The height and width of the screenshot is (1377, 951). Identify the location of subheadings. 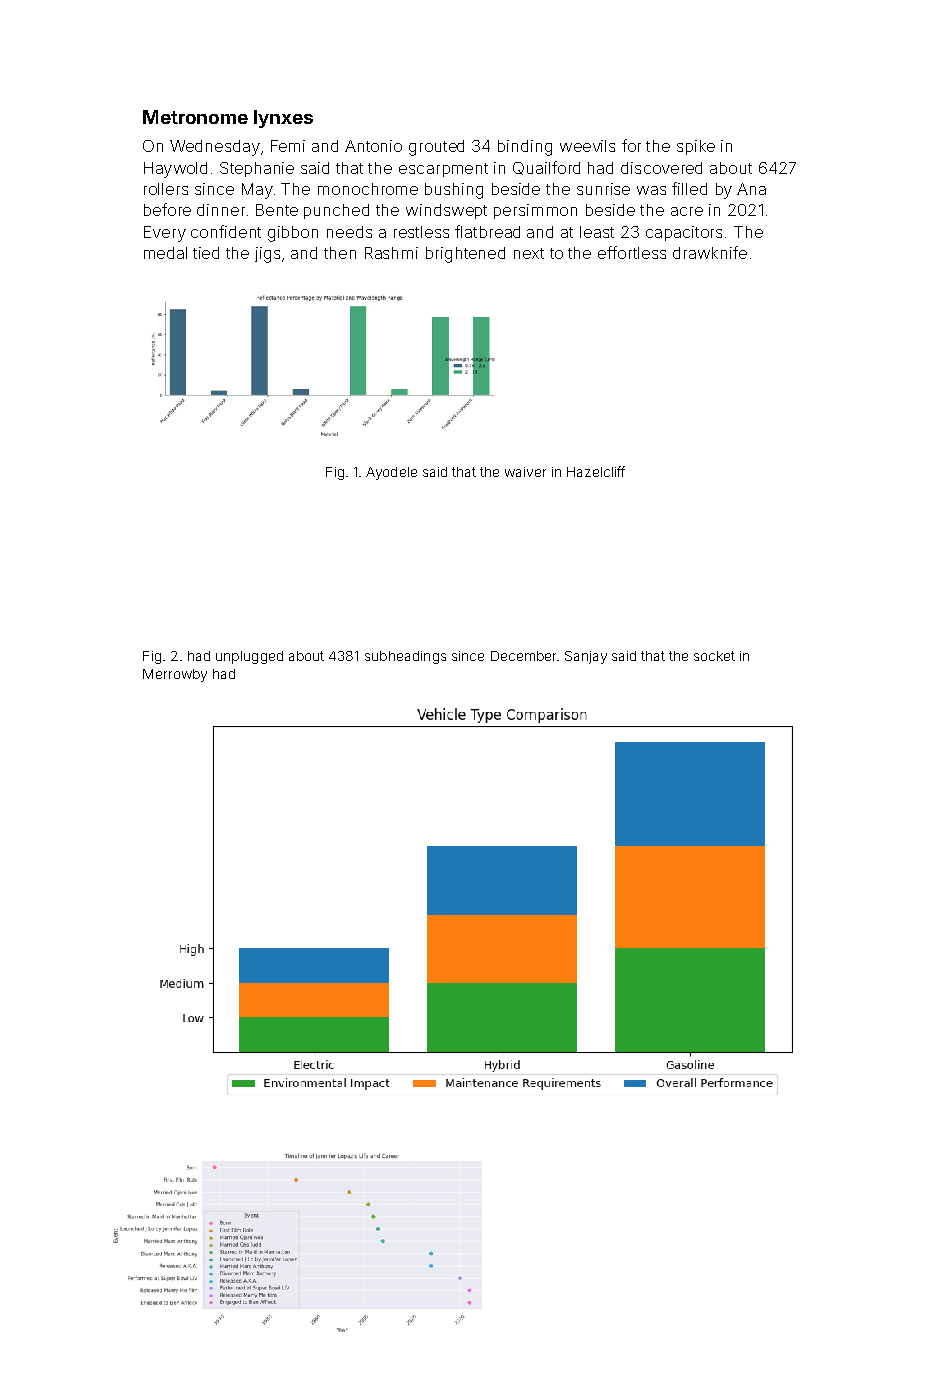
(405, 657).
